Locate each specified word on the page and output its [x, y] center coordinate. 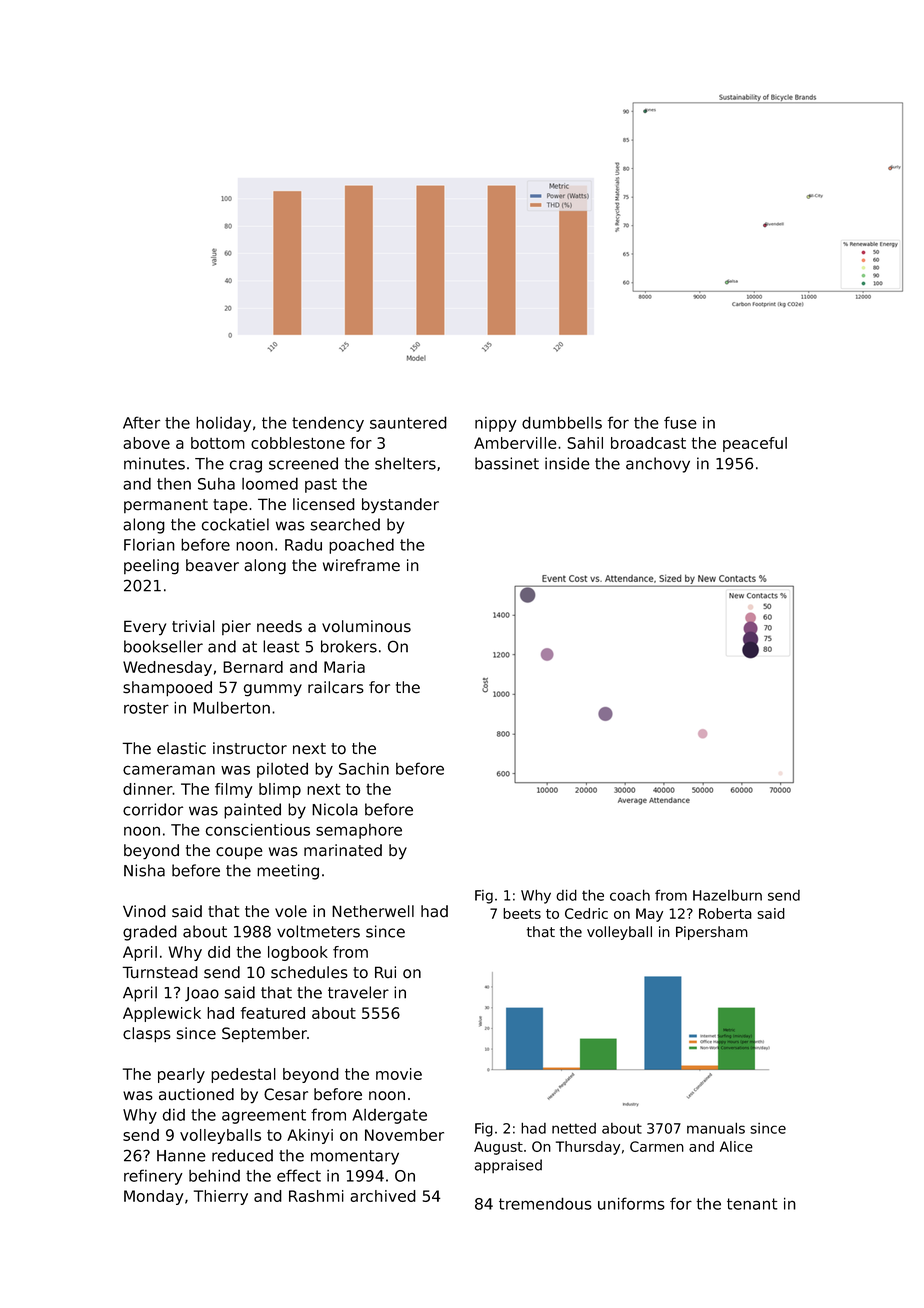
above [146, 443]
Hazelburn [727, 895]
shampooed [167, 689]
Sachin [364, 769]
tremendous [545, 1203]
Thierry [221, 1197]
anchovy [658, 465]
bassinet [507, 463]
